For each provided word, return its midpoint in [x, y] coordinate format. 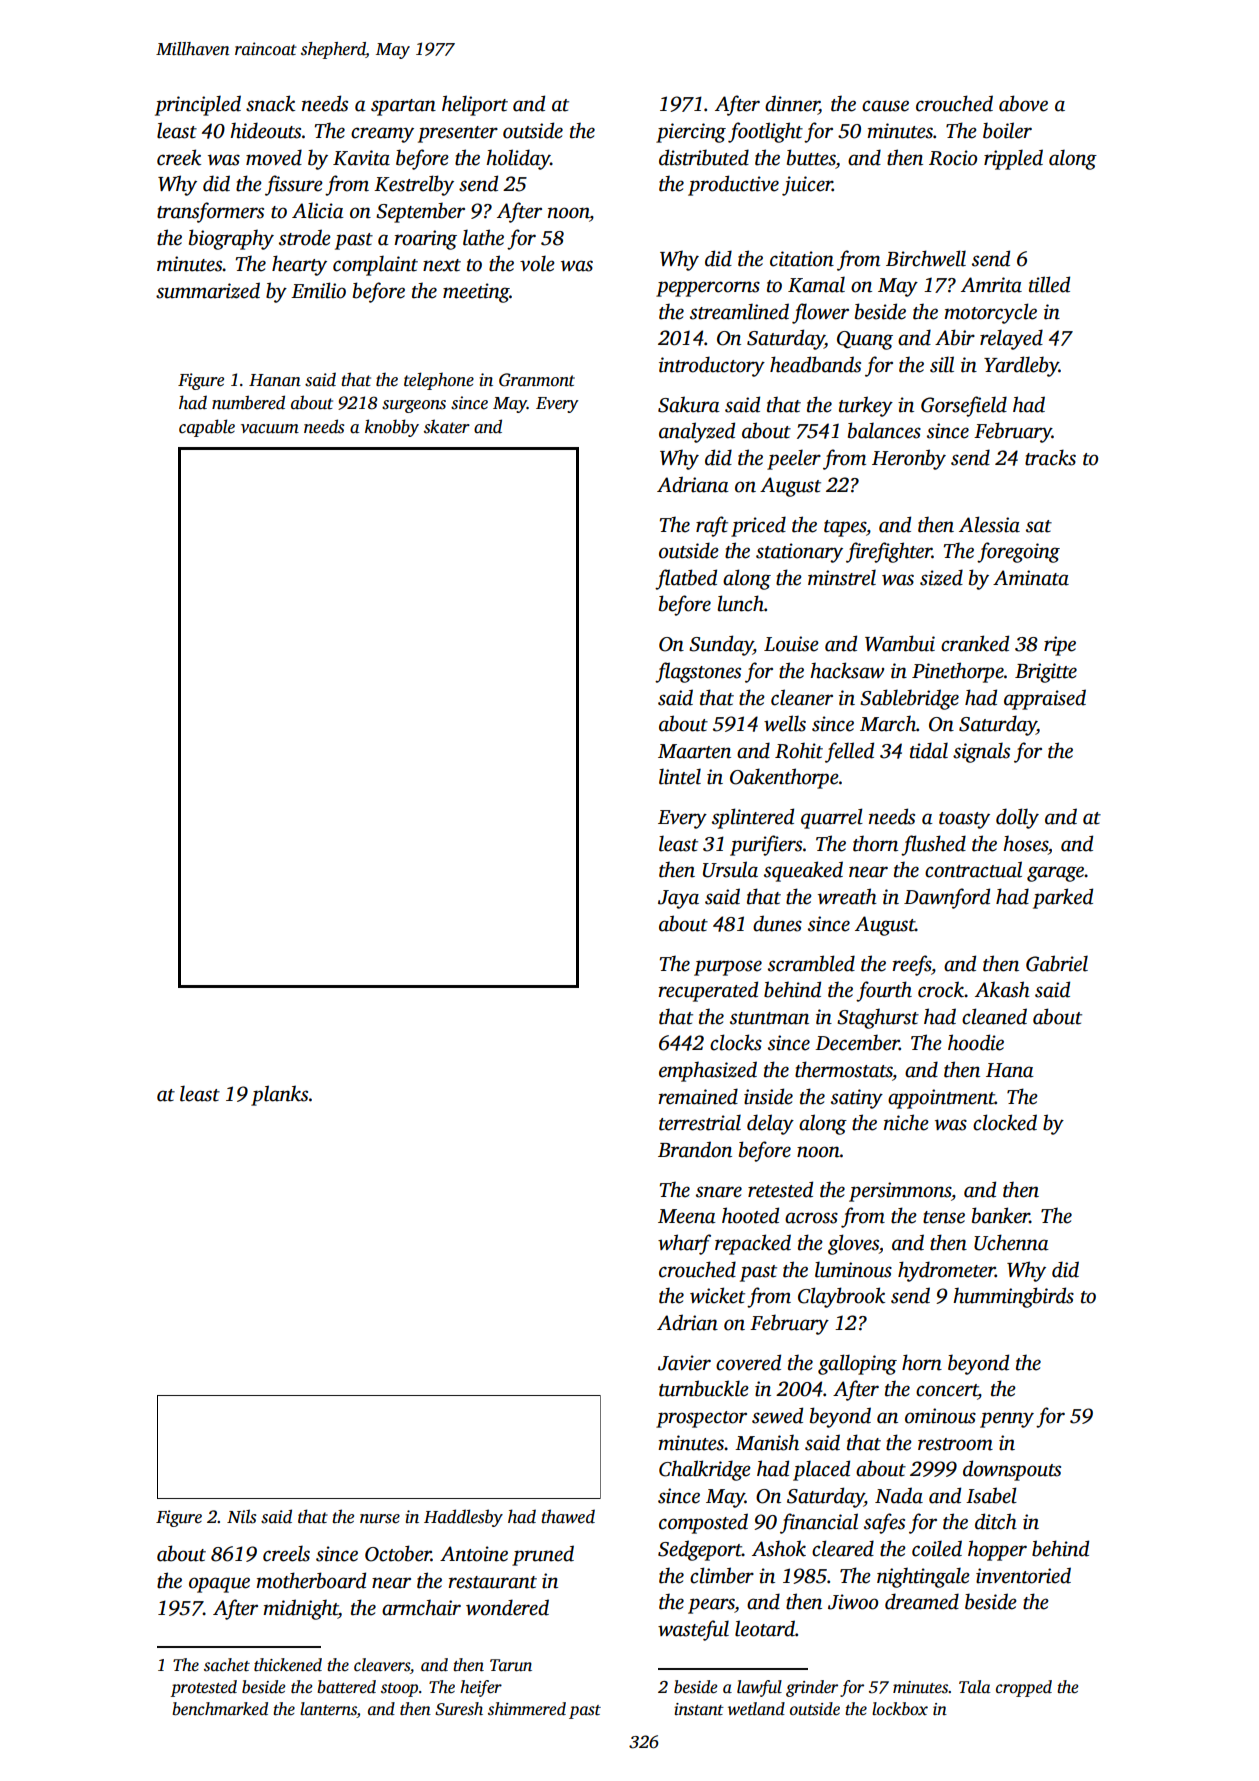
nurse [380, 1519]
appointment [941, 1099]
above [1023, 103]
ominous [940, 1416]
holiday [518, 159]
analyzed [697, 432]
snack [270, 103]
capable [207, 428]
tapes [845, 528]
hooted [750, 1215]
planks [279, 1095]
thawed [568, 1516]
